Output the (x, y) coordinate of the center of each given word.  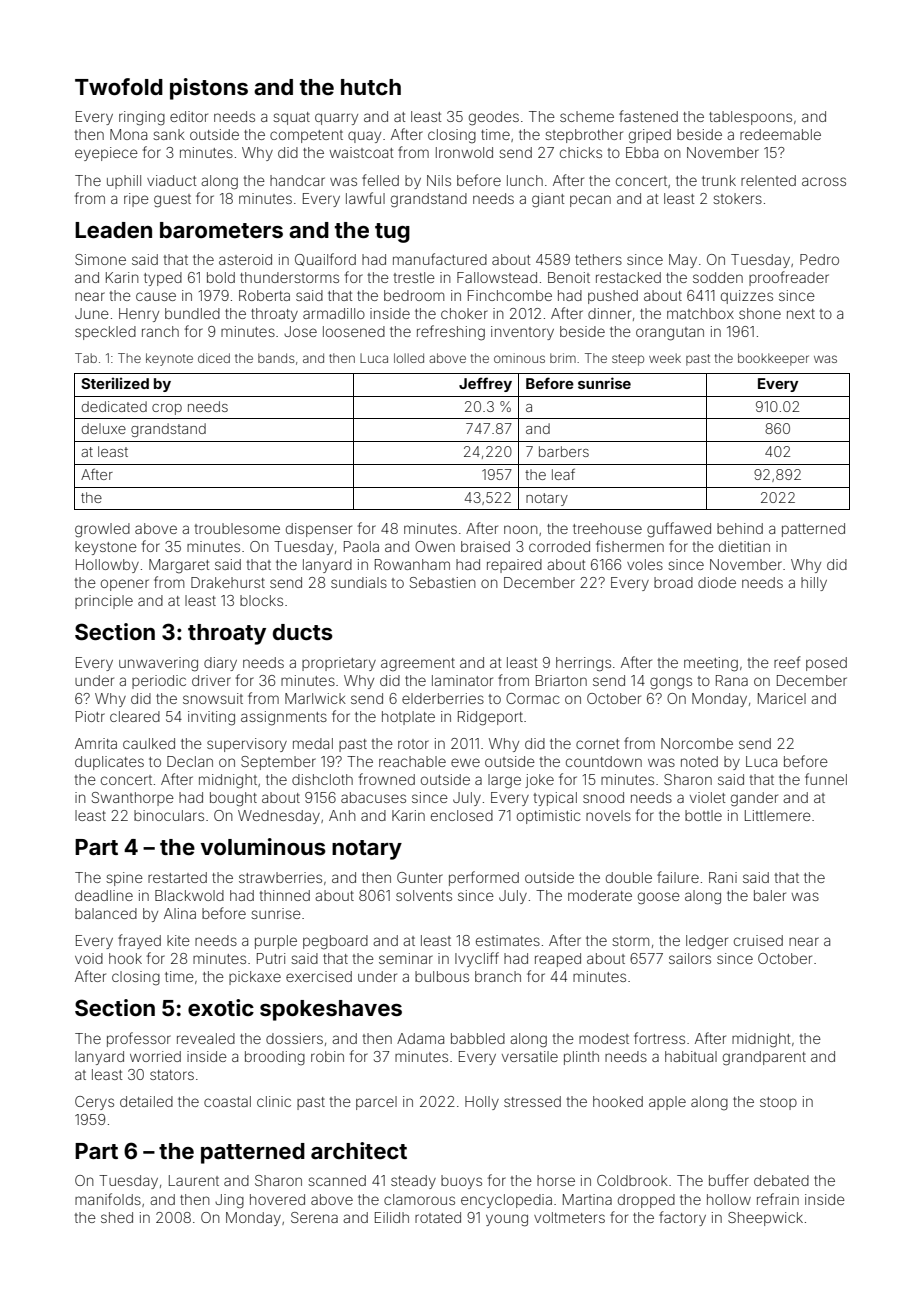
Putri (271, 958)
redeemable (780, 134)
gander (754, 799)
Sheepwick (765, 1219)
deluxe (104, 428)
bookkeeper (773, 359)
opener (125, 585)
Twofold (119, 86)
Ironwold (464, 152)
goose (659, 898)
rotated (438, 1217)
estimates (508, 940)
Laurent (194, 1180)
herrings (583, 664)
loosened (354, 331)
